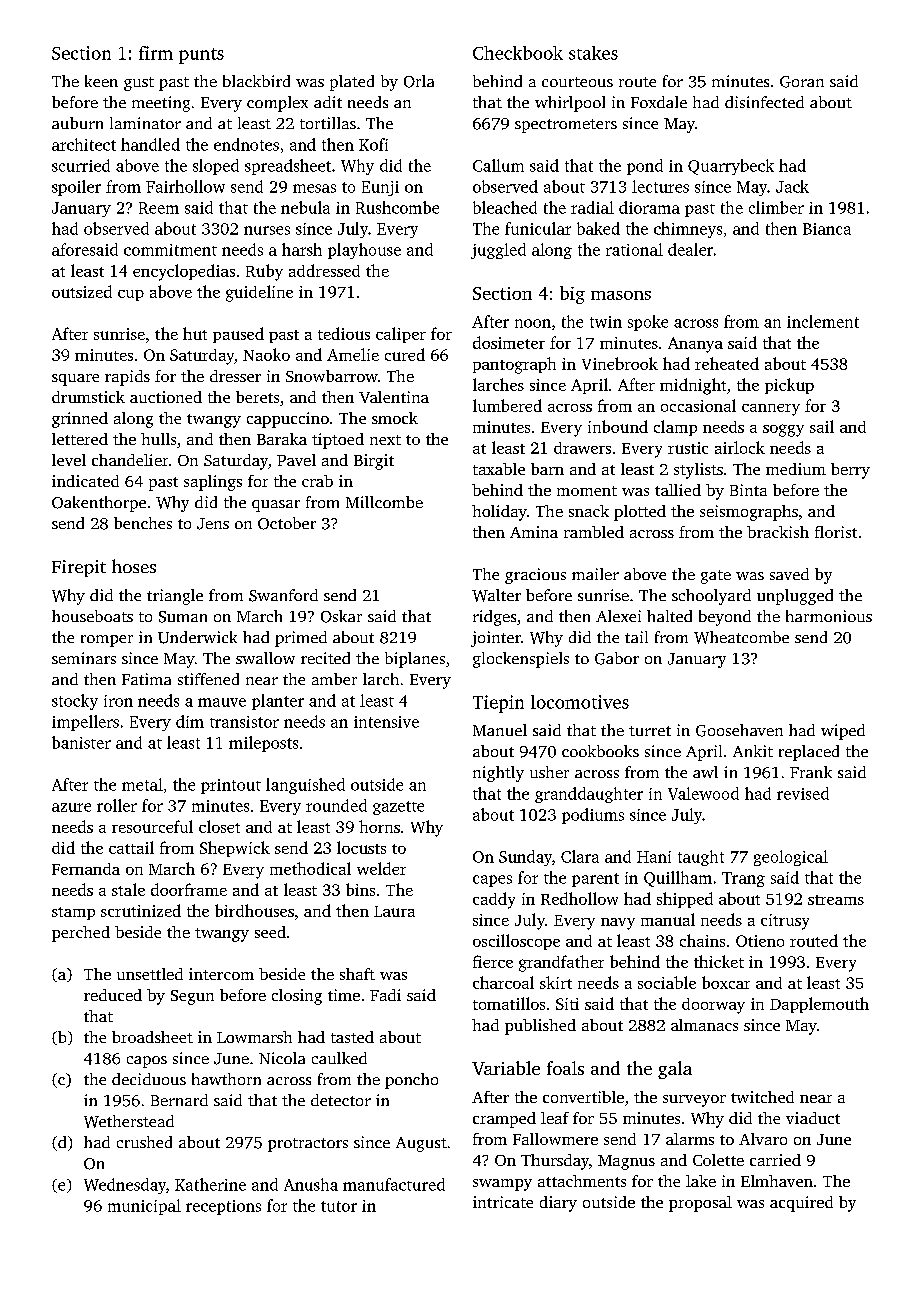 Image resolution: width=924 pixels, height=1308 pixels. Describe the element at coordinates (379, 826) in the image. I see `horns` at that location.
